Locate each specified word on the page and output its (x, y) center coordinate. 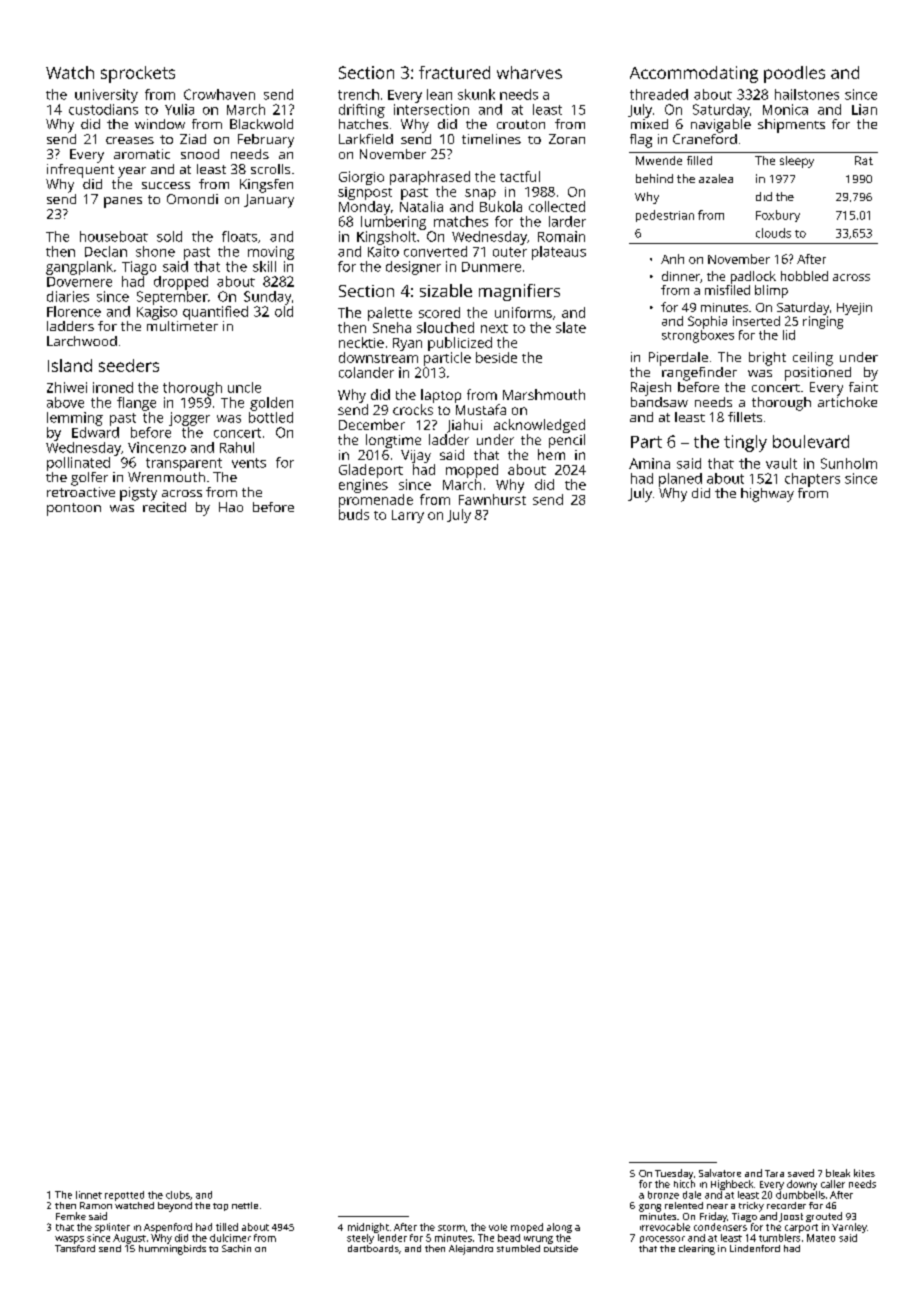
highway (767, 495)
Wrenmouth (166, 477)
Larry (408, 516)
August (129, 1239)
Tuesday (674, 1174)
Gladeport (371, 471)
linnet (89, 1195)
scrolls (270, 169)
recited (164, 507)
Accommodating (694, 74)
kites (864, 1173)
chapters (812, 480)
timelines (491, 139)
